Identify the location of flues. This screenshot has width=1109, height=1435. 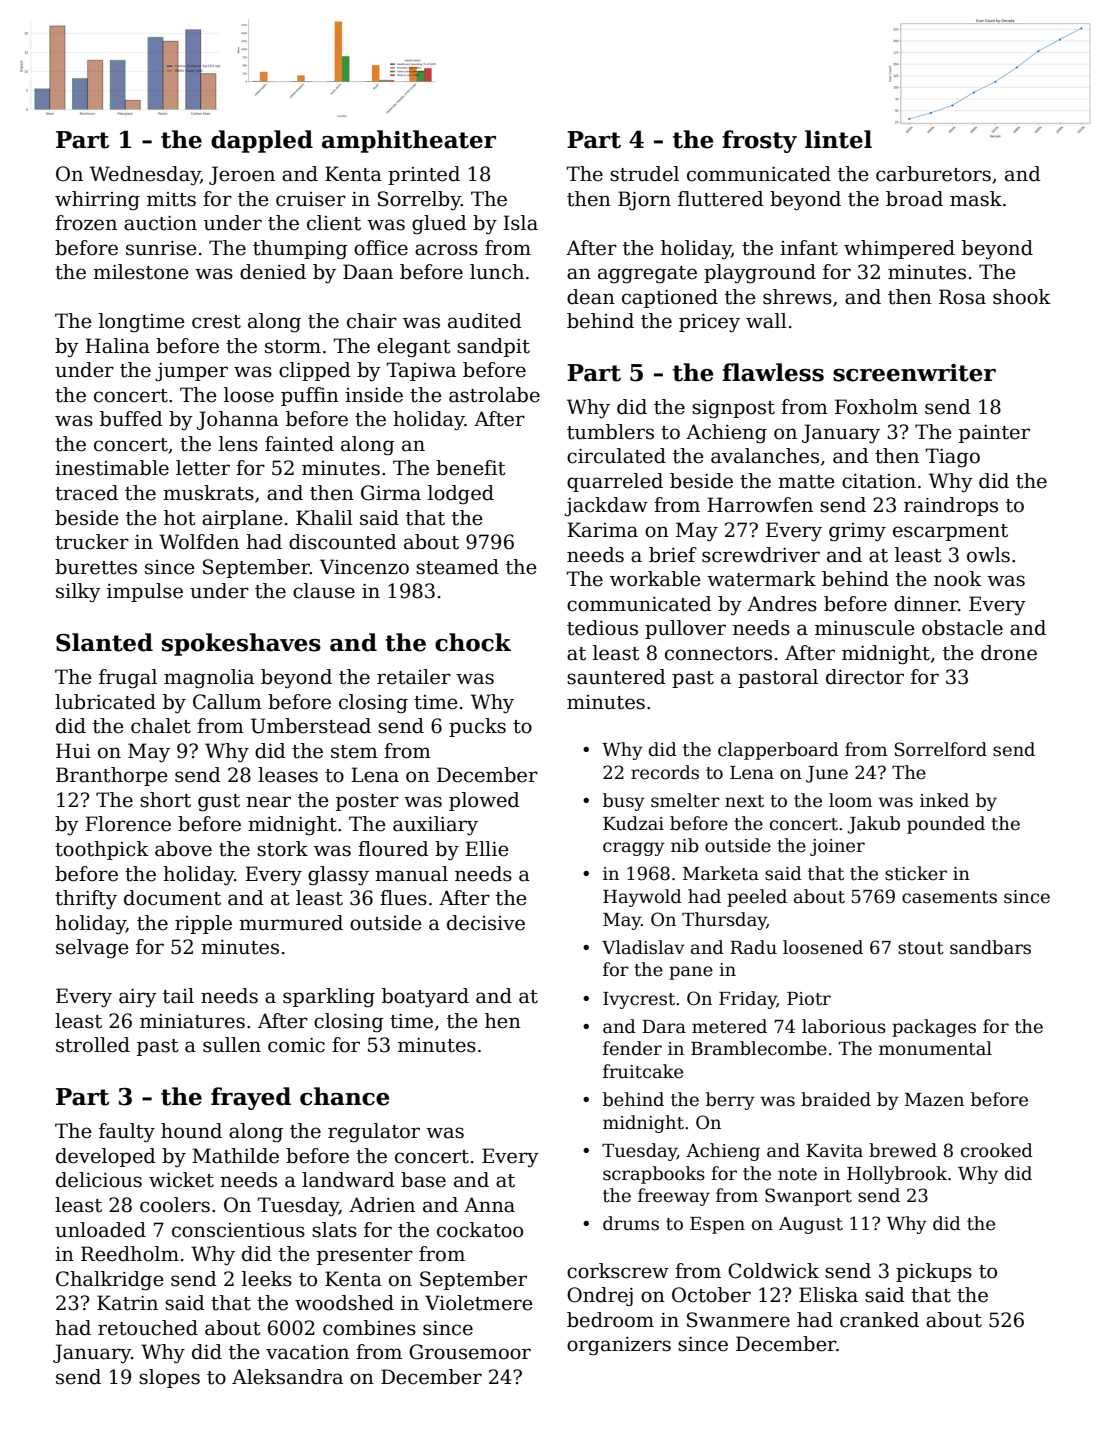
(403, 898).
